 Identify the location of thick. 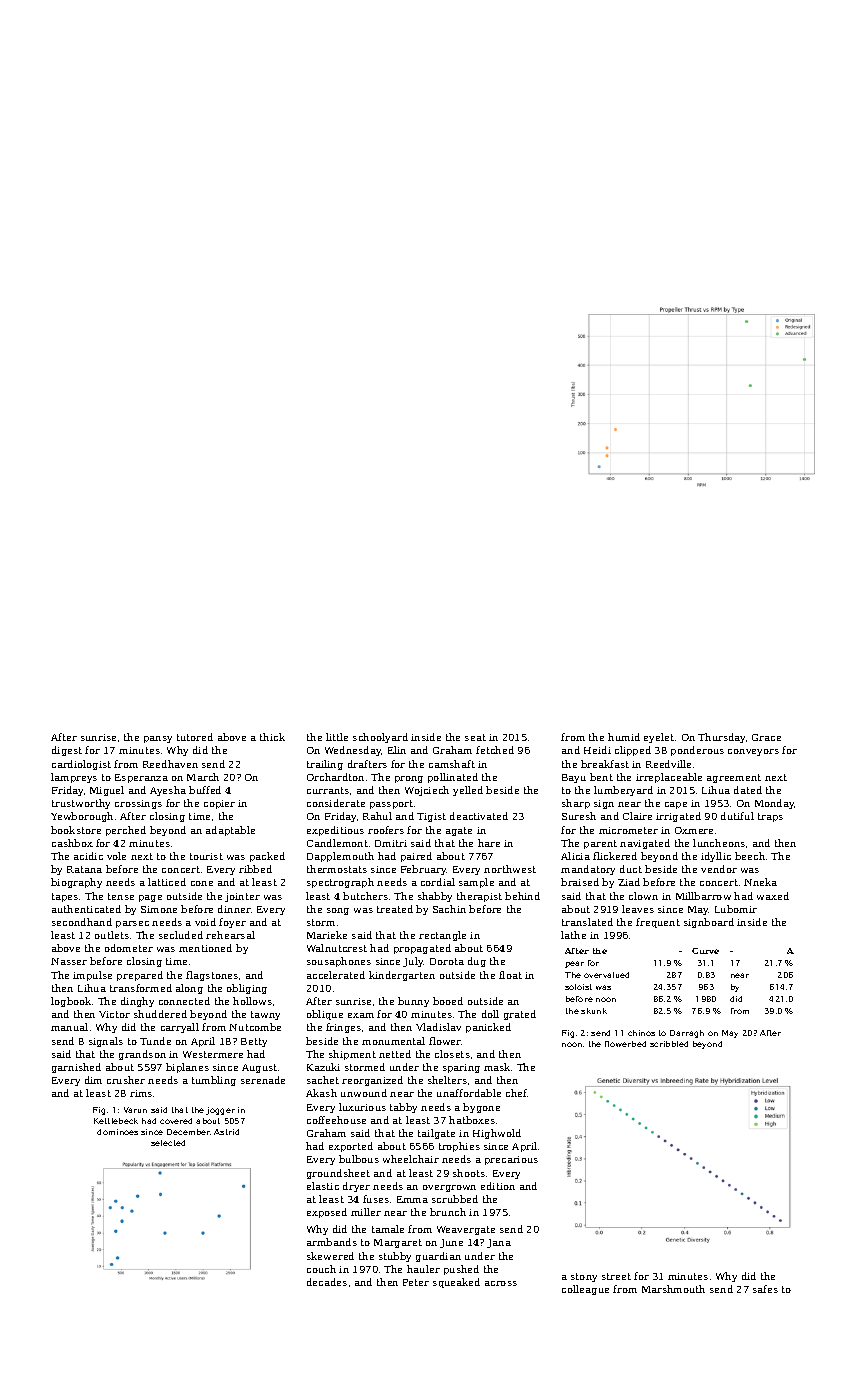
(272, 737).
